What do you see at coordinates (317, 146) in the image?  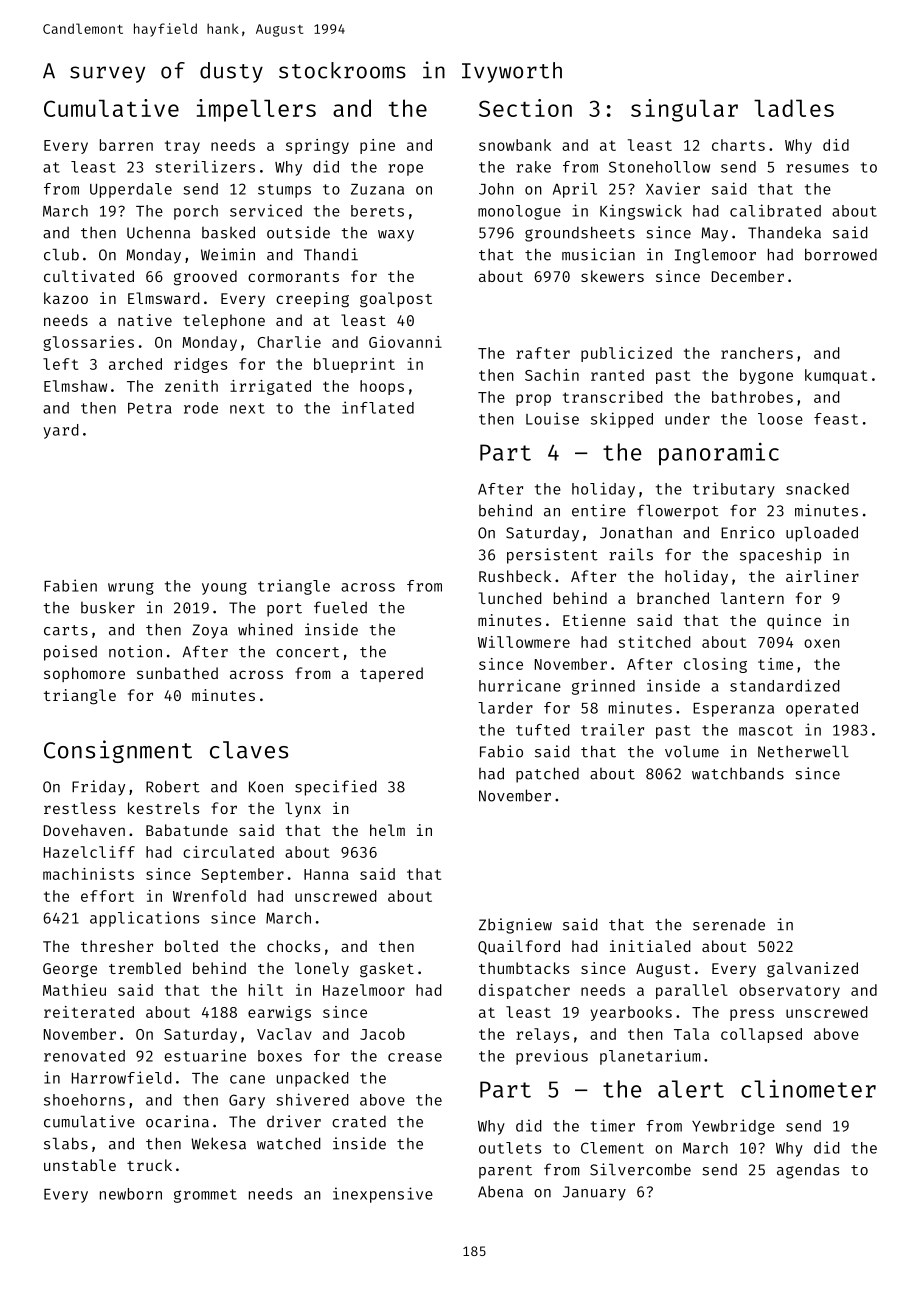 I see `springy` at bounding box center [317, 146].
